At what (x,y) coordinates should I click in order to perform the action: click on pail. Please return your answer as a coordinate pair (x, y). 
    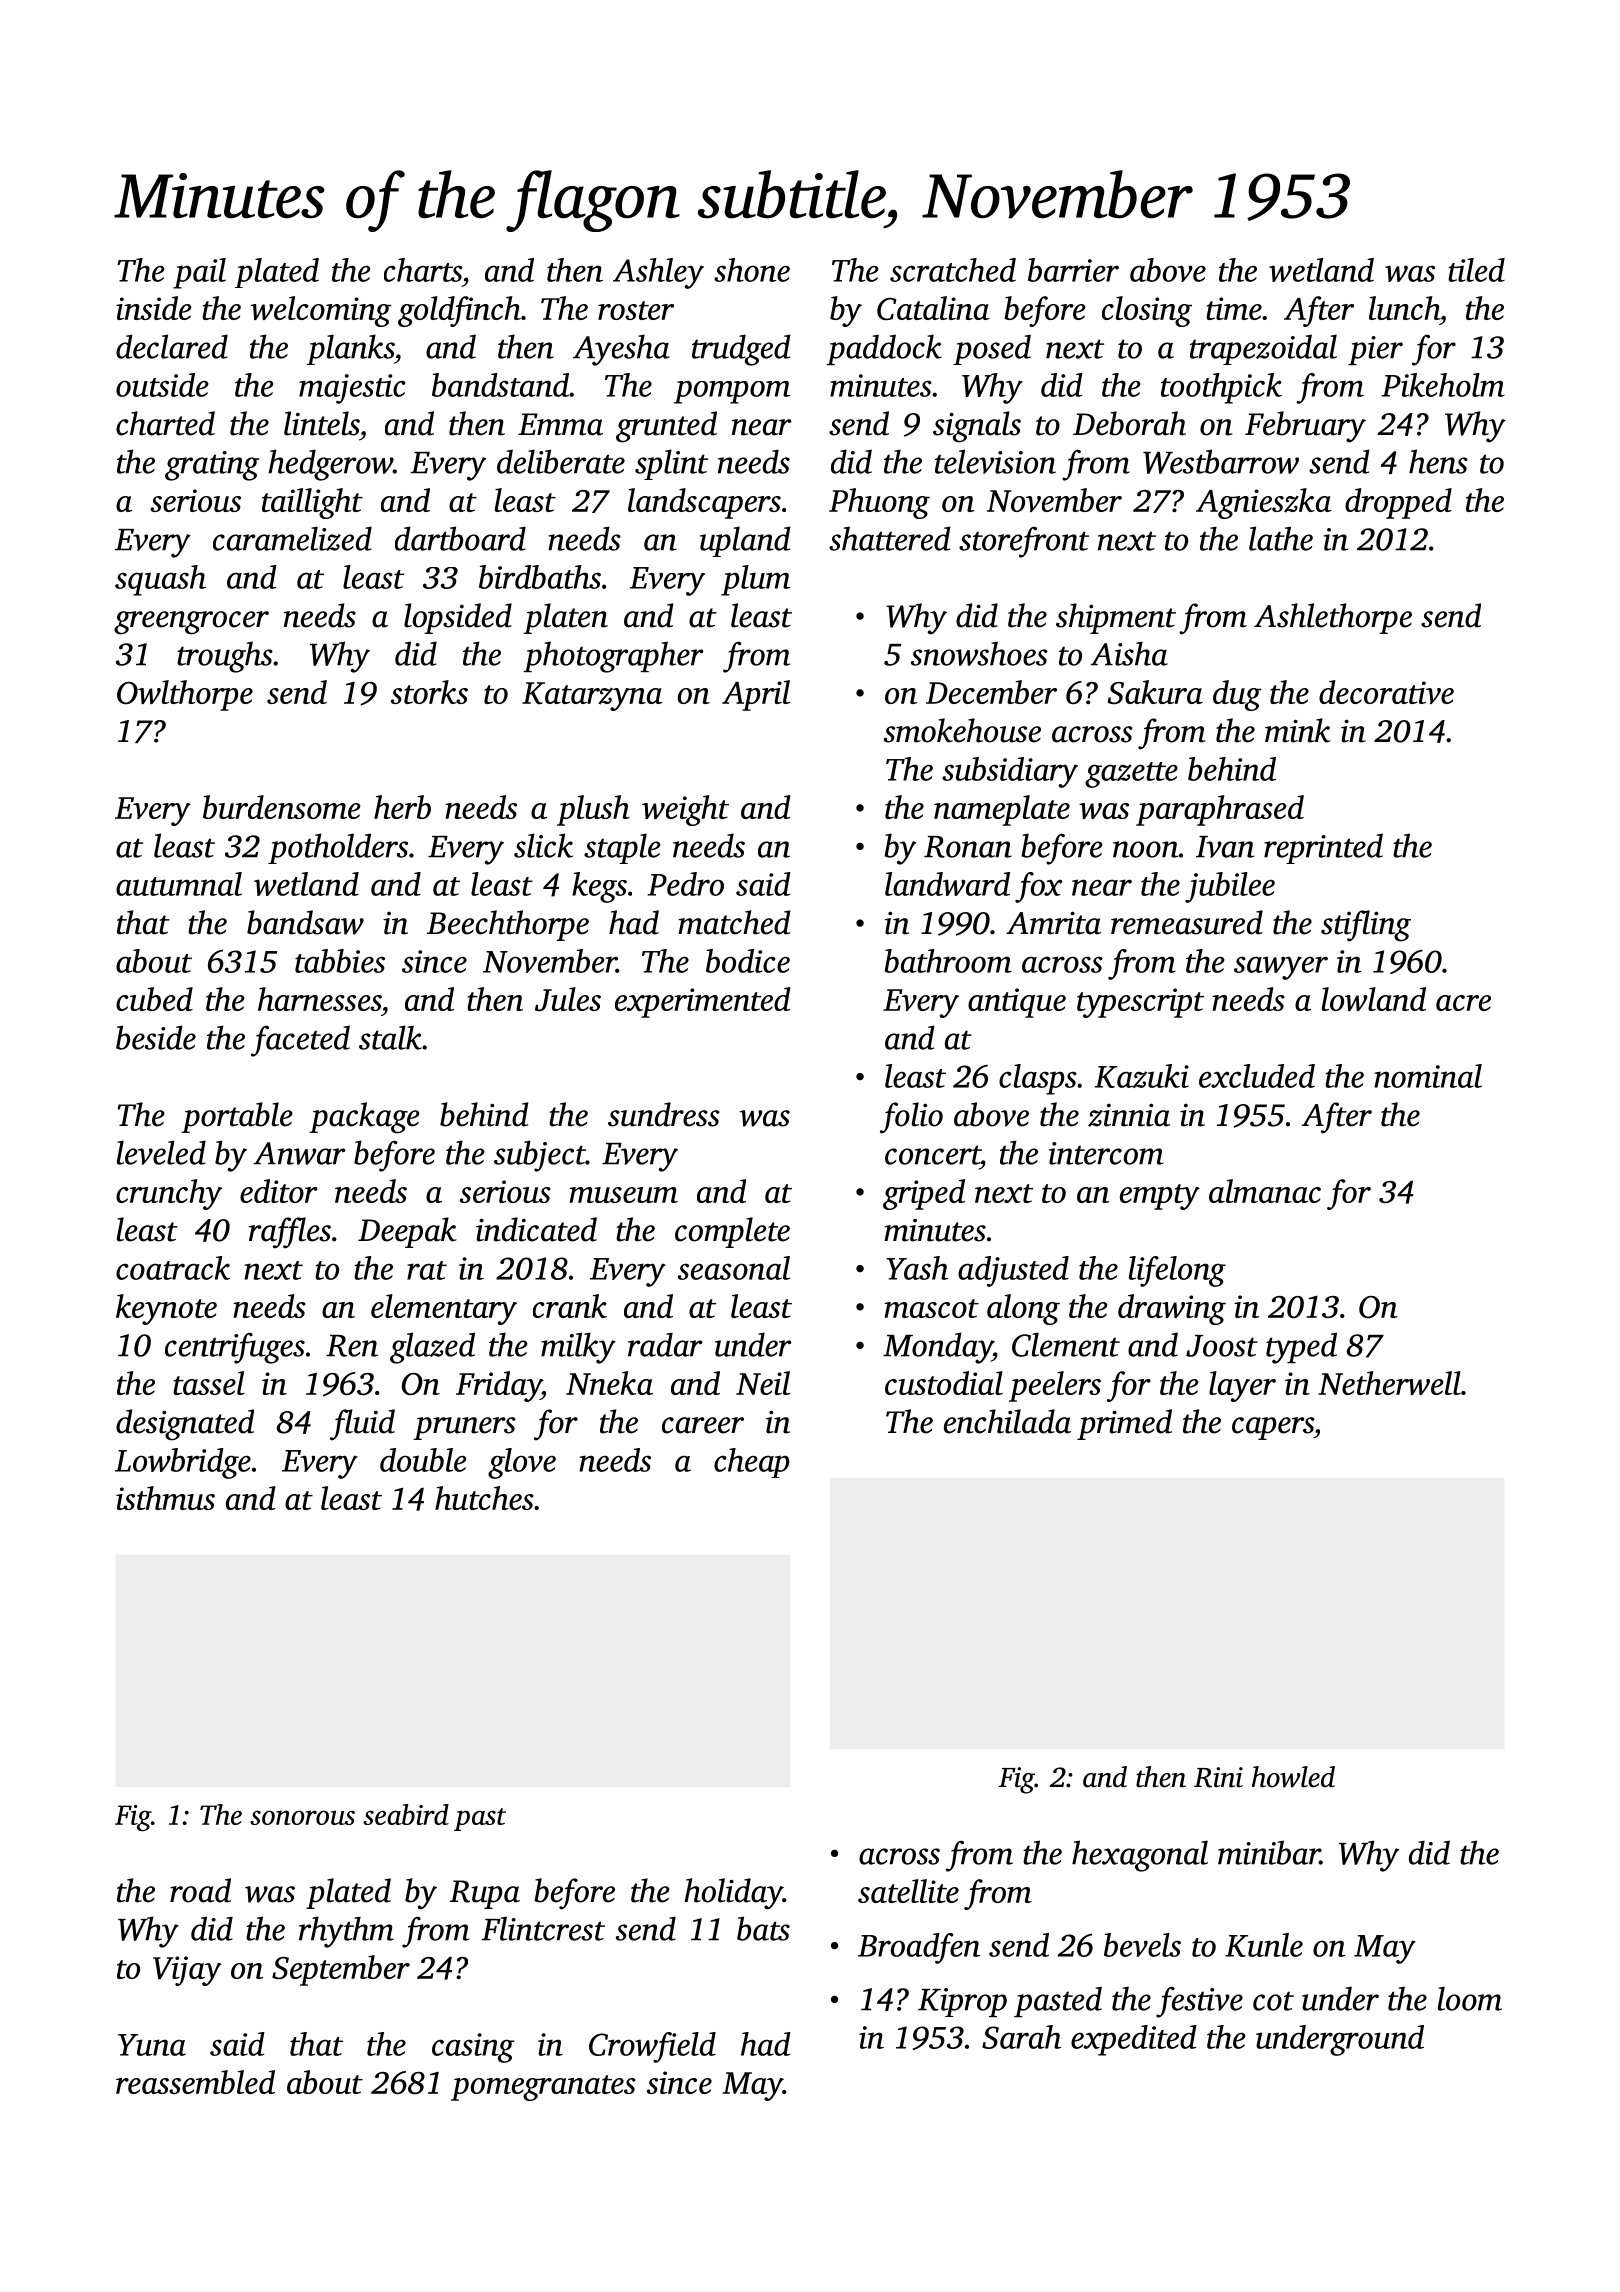
    Looking at the image, I should click on (199, 273).
